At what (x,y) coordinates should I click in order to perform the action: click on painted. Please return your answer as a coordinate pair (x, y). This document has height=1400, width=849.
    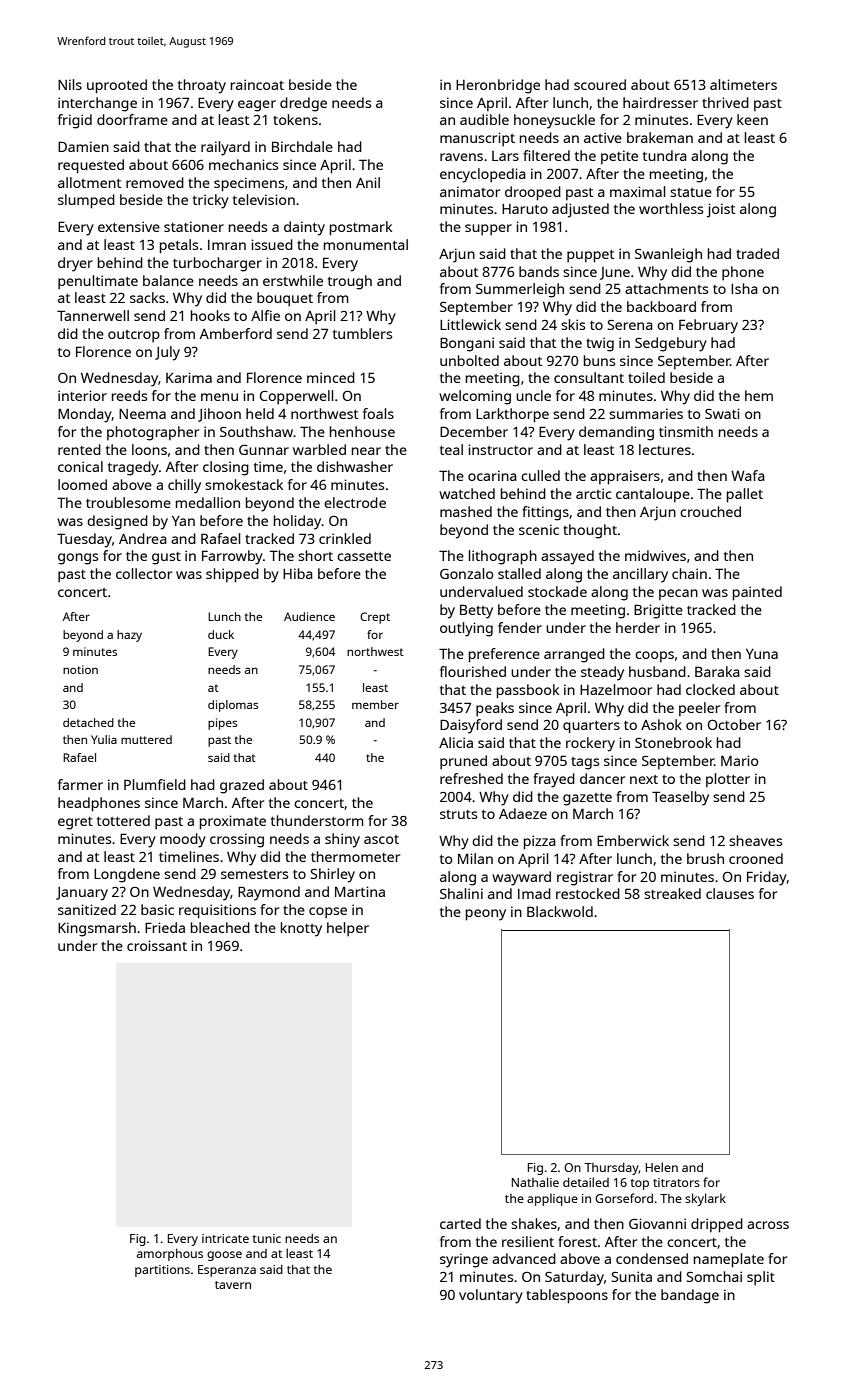
    Looking at the image, I should click on (757, 593).
